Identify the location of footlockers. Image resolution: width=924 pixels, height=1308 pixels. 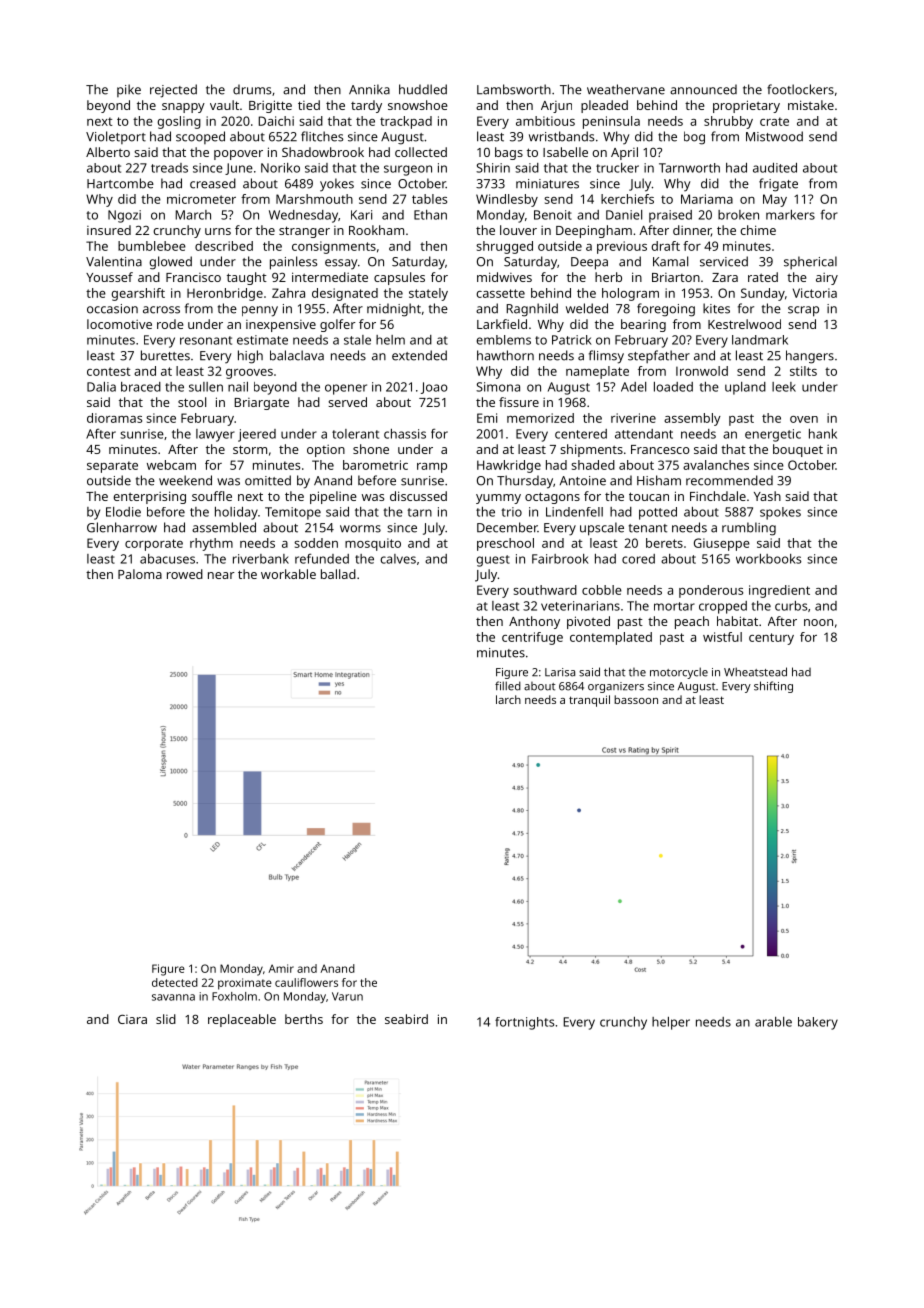
(800, 89).
